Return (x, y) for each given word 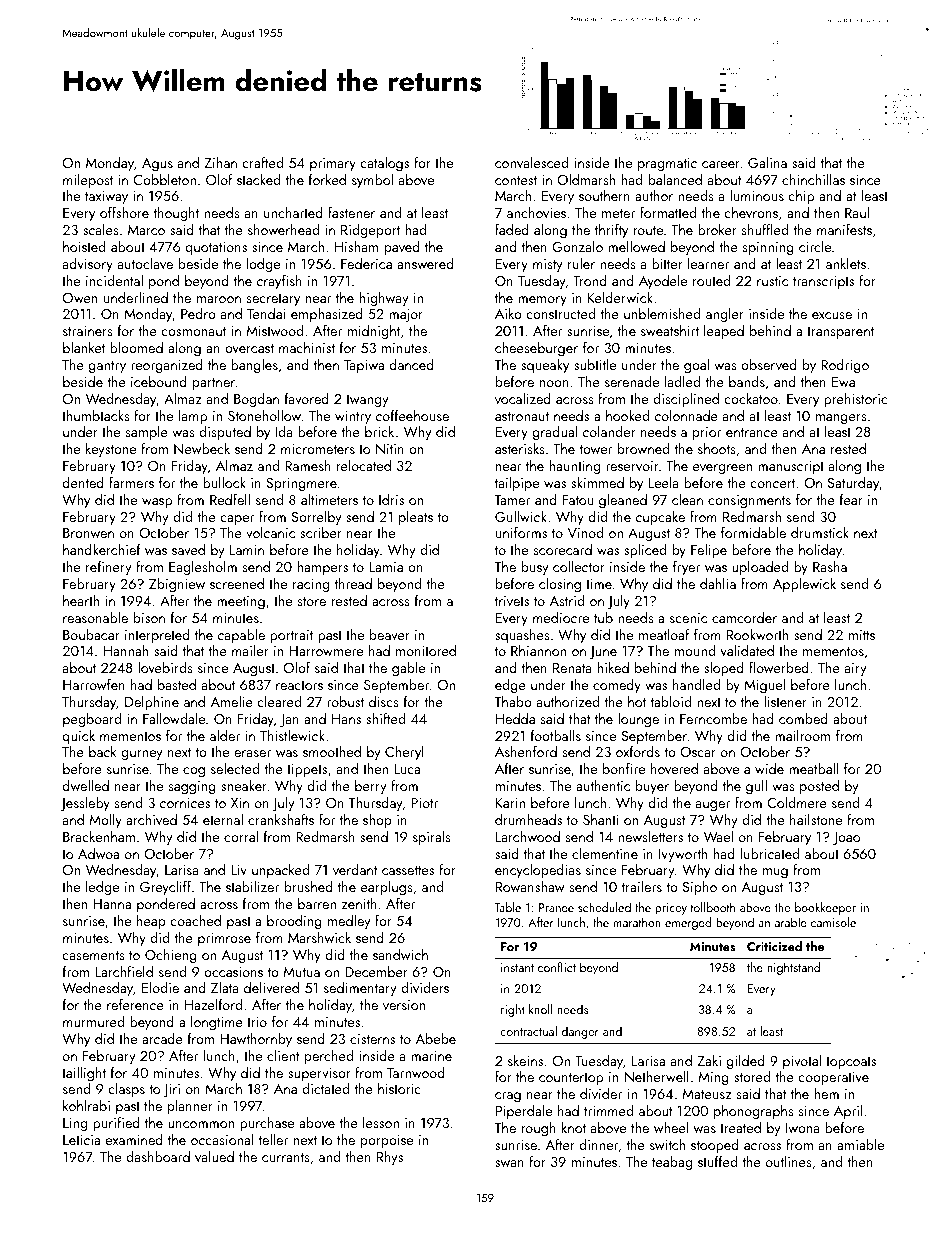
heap (151, 922)
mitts (862, 635)
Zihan (220, 162)
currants (286, 1157)
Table (508, 907)
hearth (81, 600)
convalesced (531, 162)
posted (819, 787)
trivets (512, 601)
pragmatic (667, 165)
